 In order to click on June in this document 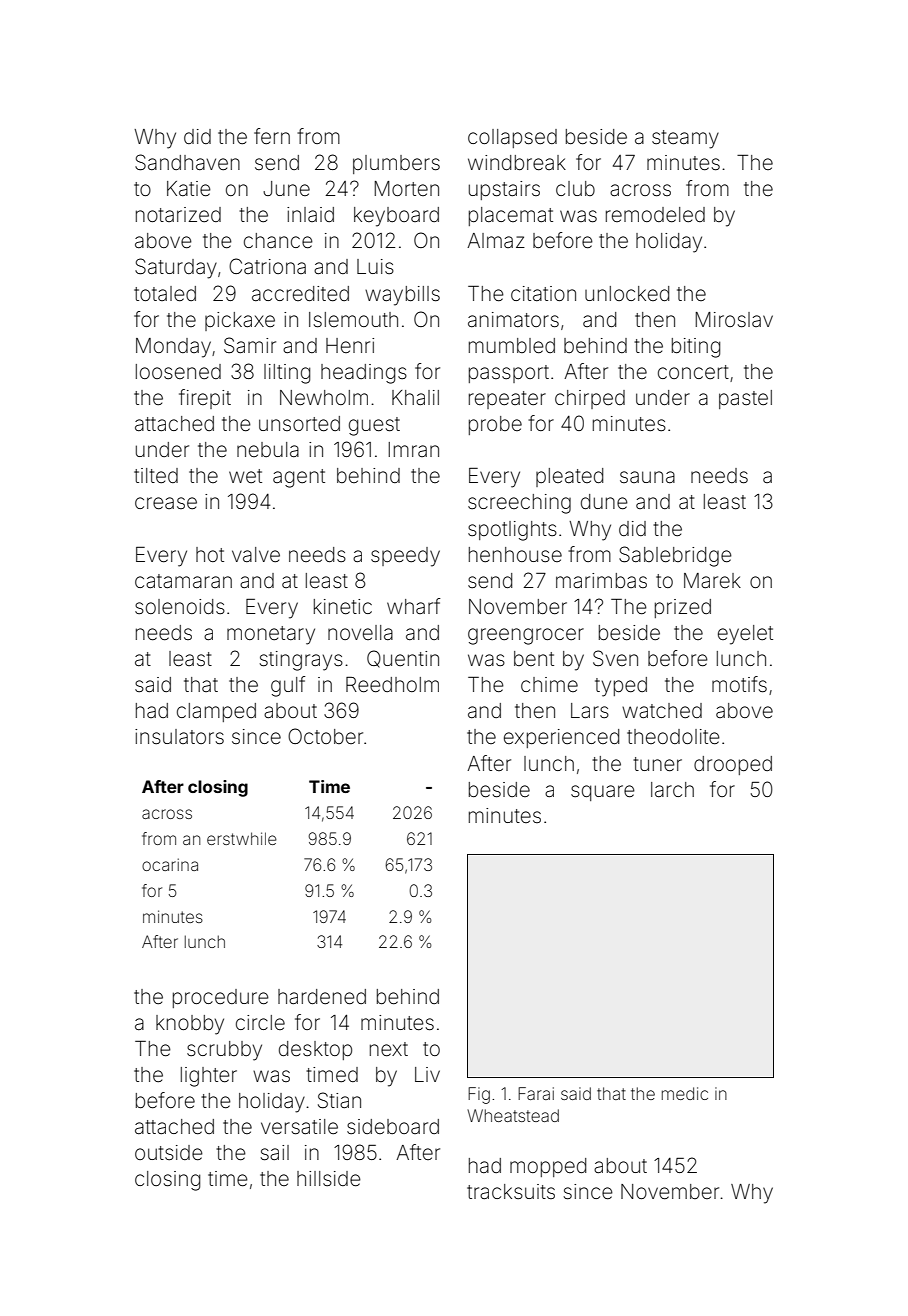, I will do `click(286, 188)`.
